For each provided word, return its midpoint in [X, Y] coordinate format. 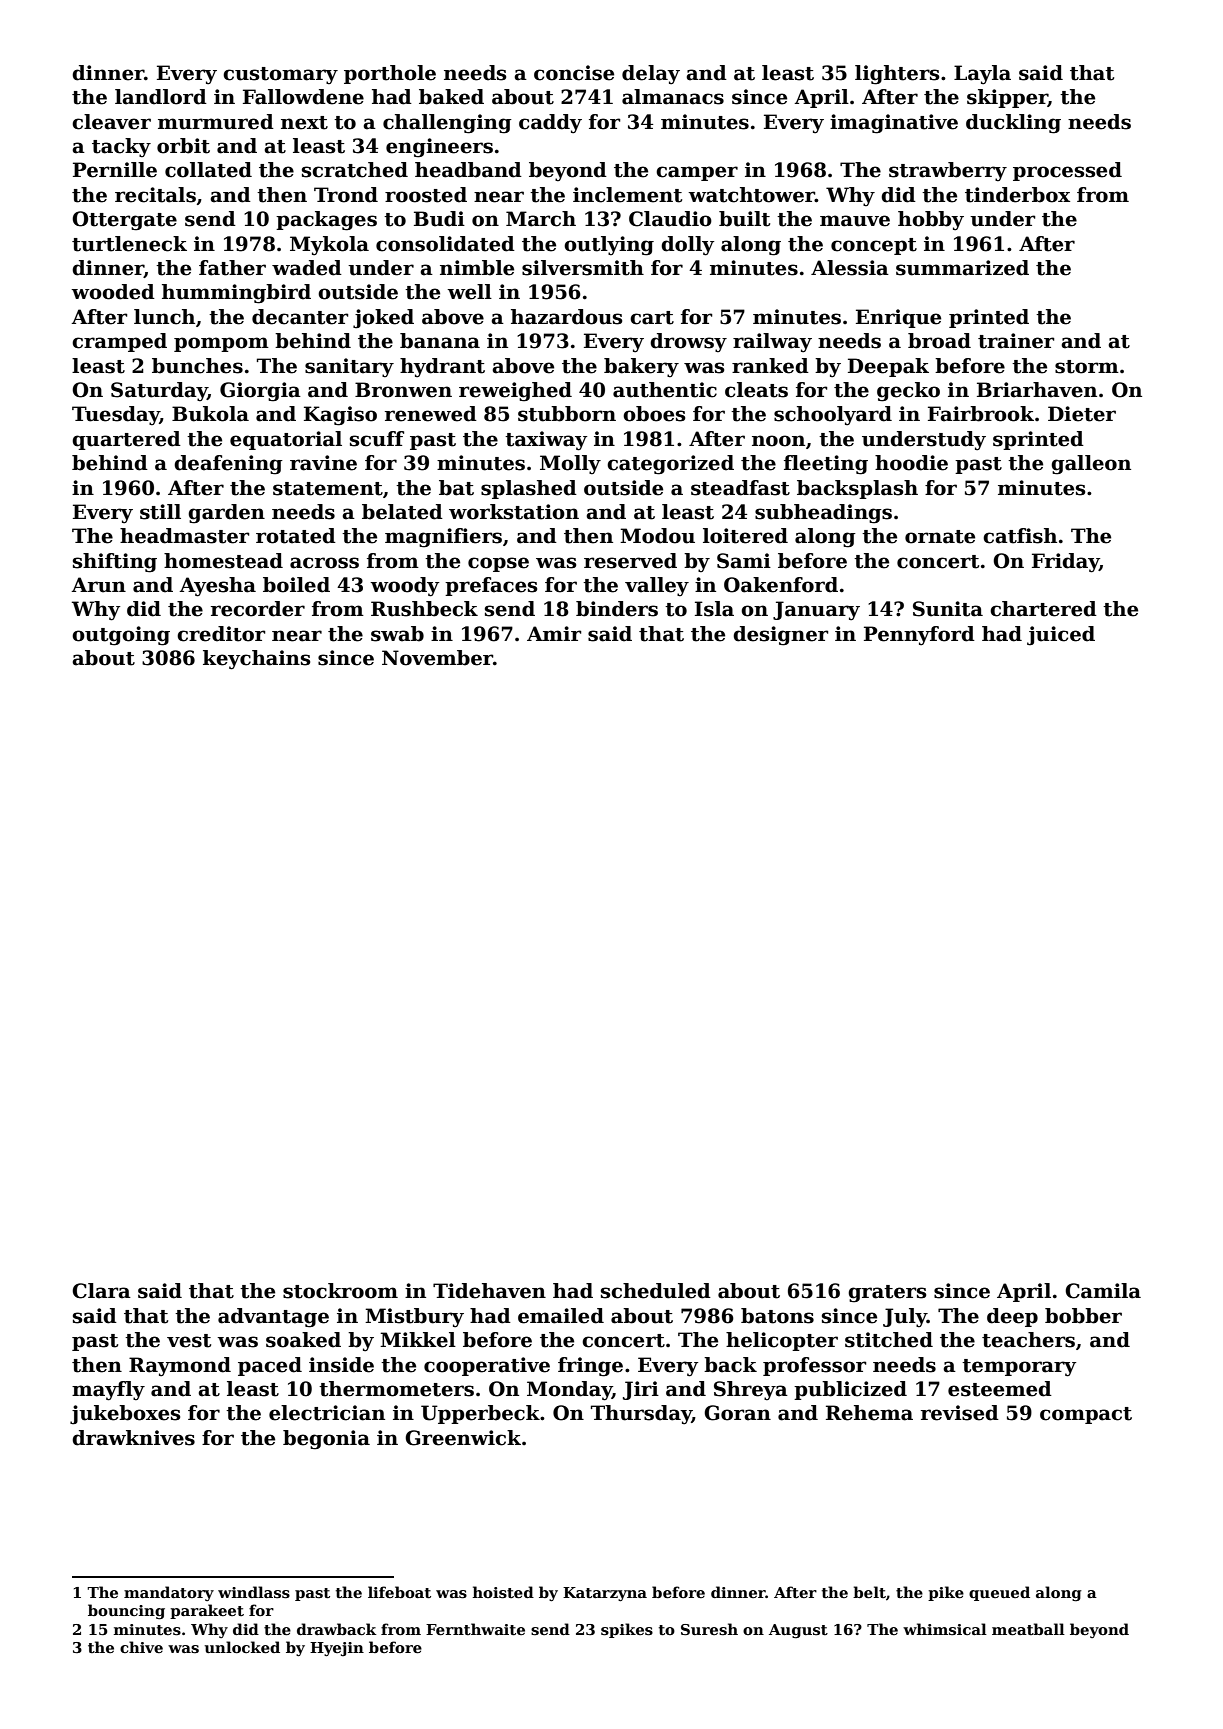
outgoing [121, 636]
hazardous [566, 317]
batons [777, 1316]
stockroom [340, 1291]
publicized [850, 1390]
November [437, 658]
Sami [744, 561]
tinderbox [1017, 195]
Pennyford [919, 636]
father [232, 268]
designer [781, 636]
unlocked [242, 1647]
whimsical [945, 1629]
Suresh [709, 1629]
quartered [126, 440]
